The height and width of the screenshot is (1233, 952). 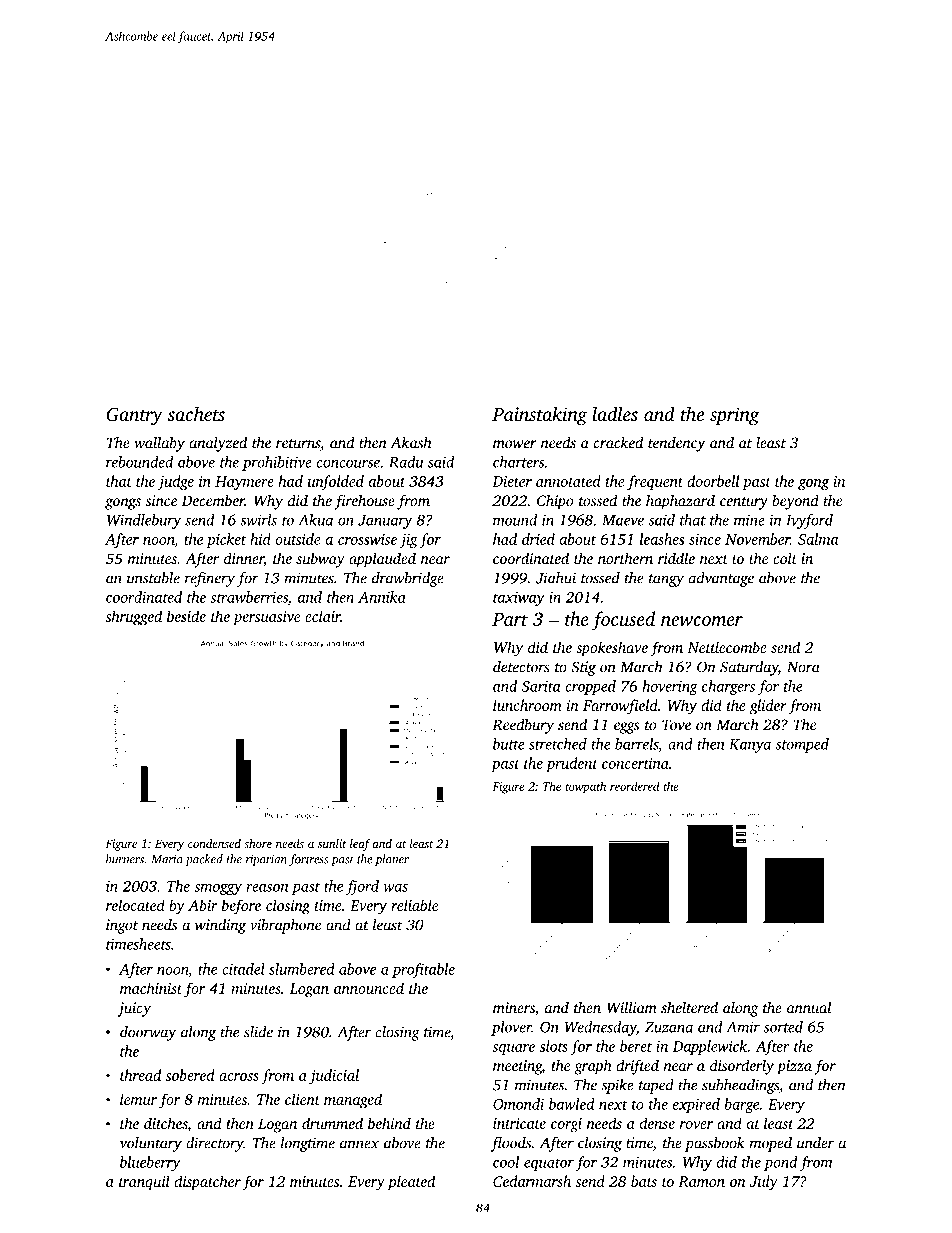 I want to click on returns, so click(x=298, y=444).
